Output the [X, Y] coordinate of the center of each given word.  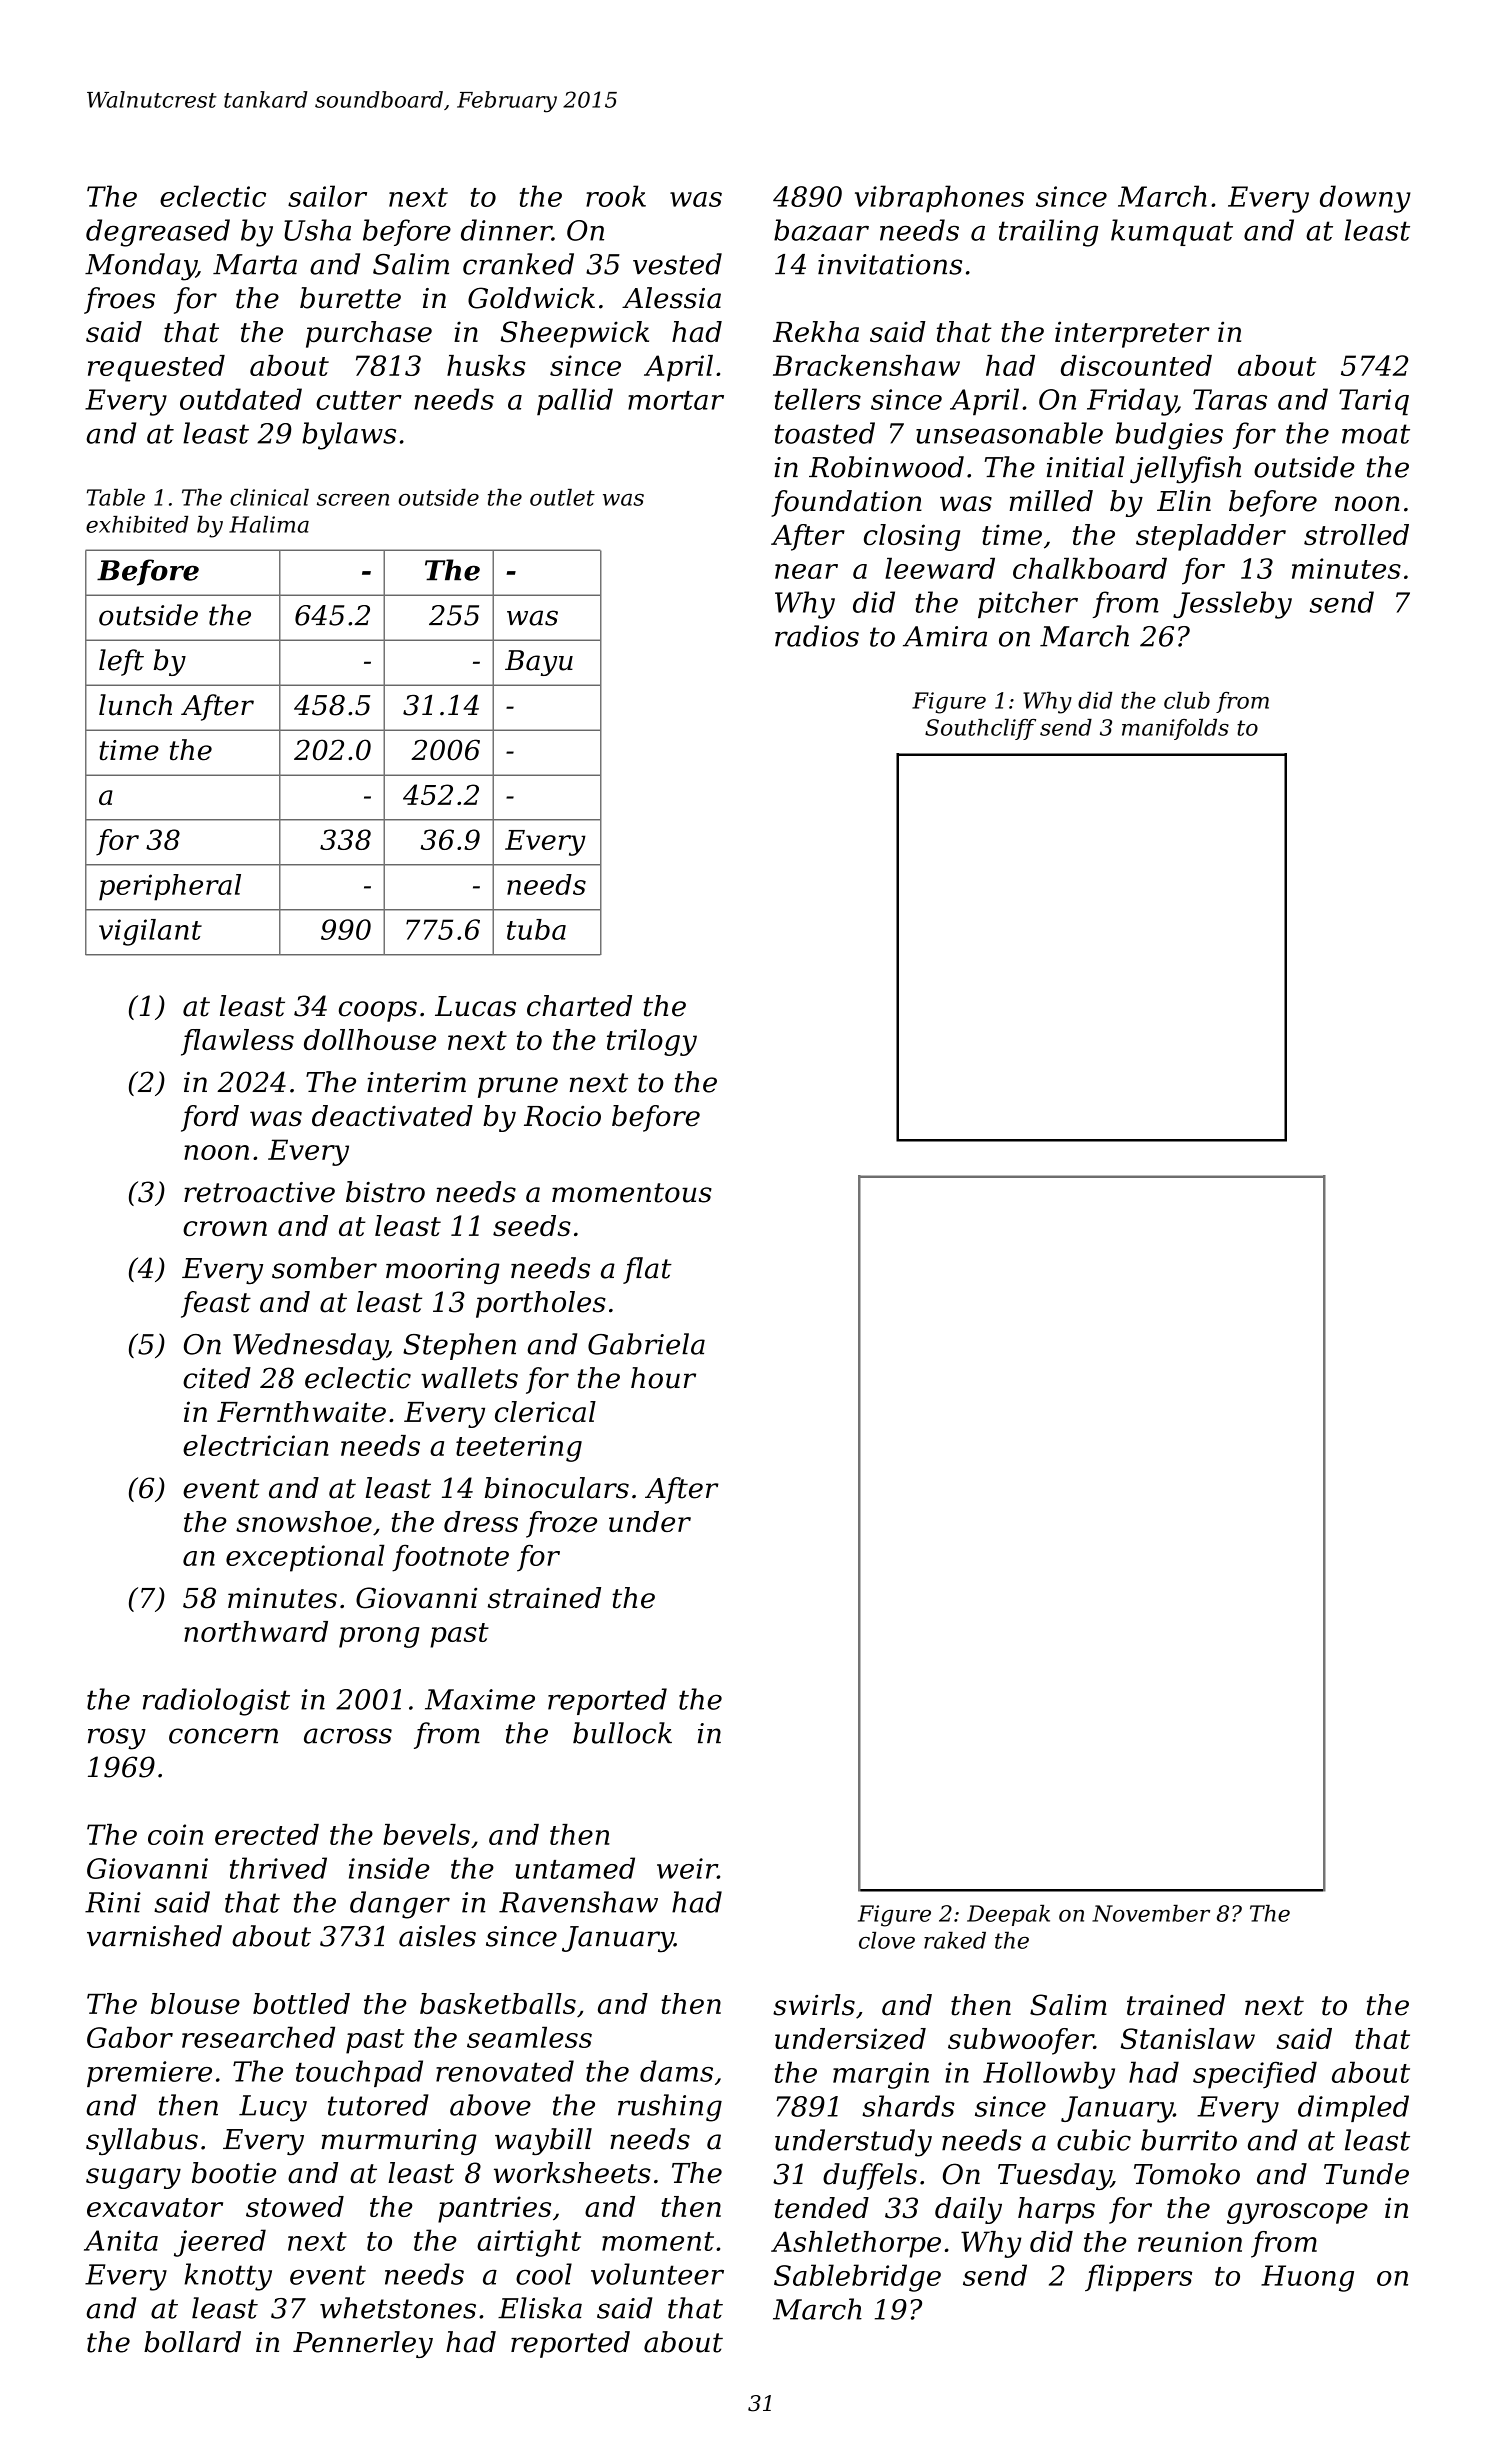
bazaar [821, 230]
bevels [426, 1834]
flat [647, 1270]
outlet [562, 497]
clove [887, 1940]
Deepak [1008, 1915]
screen [353, 500]
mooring [442, 1271]
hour [663, 1378]
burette [350, 298]
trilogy [652, 1042]
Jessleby [1232, 605]
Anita [121, 2240]
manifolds [1175, 729]
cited [217, 1378]
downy [1365, 199]
